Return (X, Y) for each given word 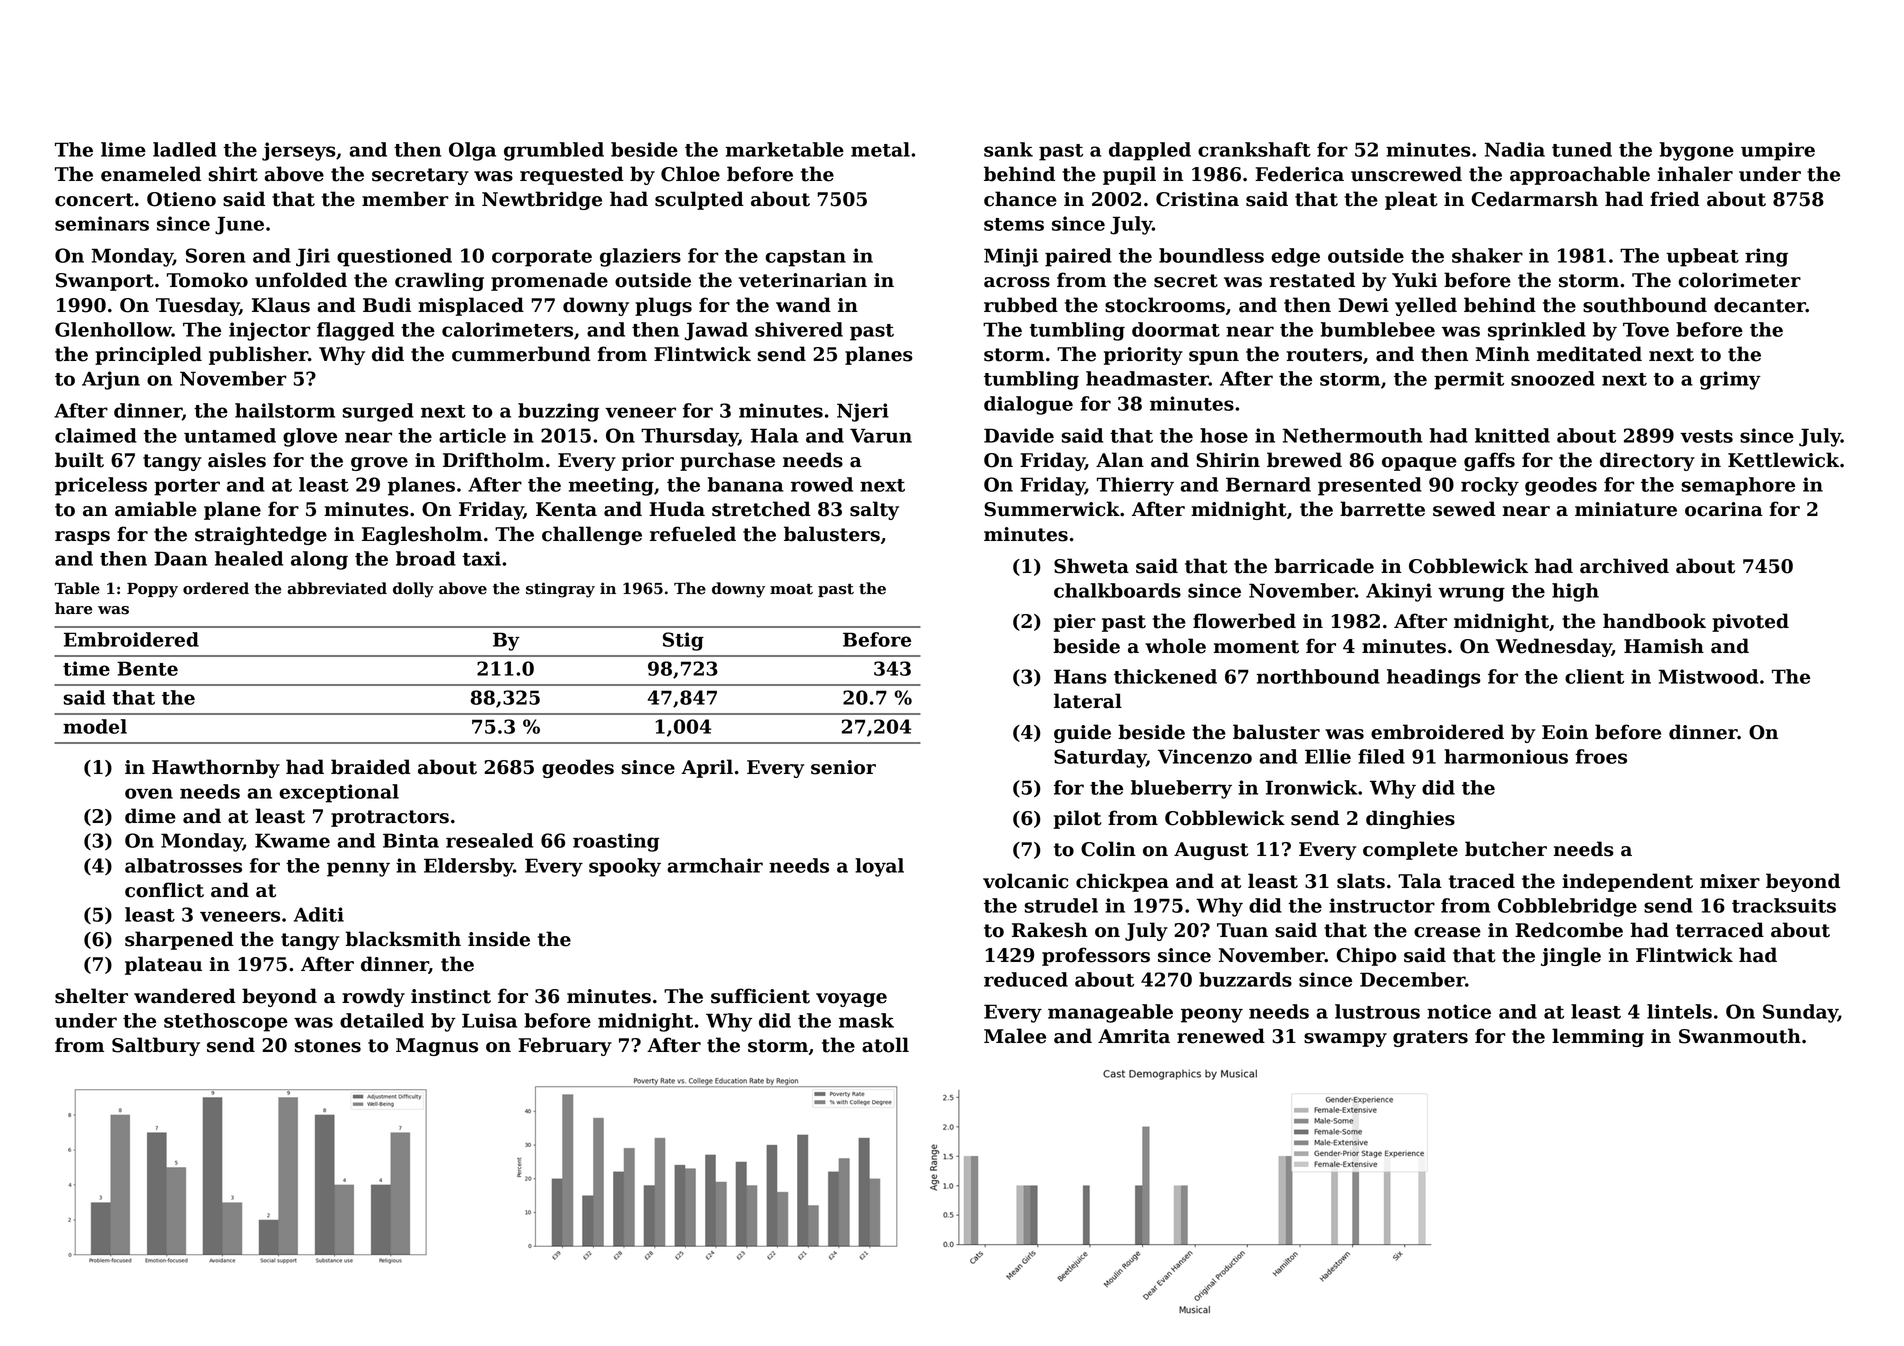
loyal (879, 867)
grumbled (554, 151)
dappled (1150, 151)
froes (1601, 756)
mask (866, 1020)
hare (73, 608)
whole (1175, 646)
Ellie (1328, 756)
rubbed (1021, 305)
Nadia (1515, 149)
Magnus (437, 1047)
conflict (164, 890)
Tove (1646, 329)
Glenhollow (113, 329)
